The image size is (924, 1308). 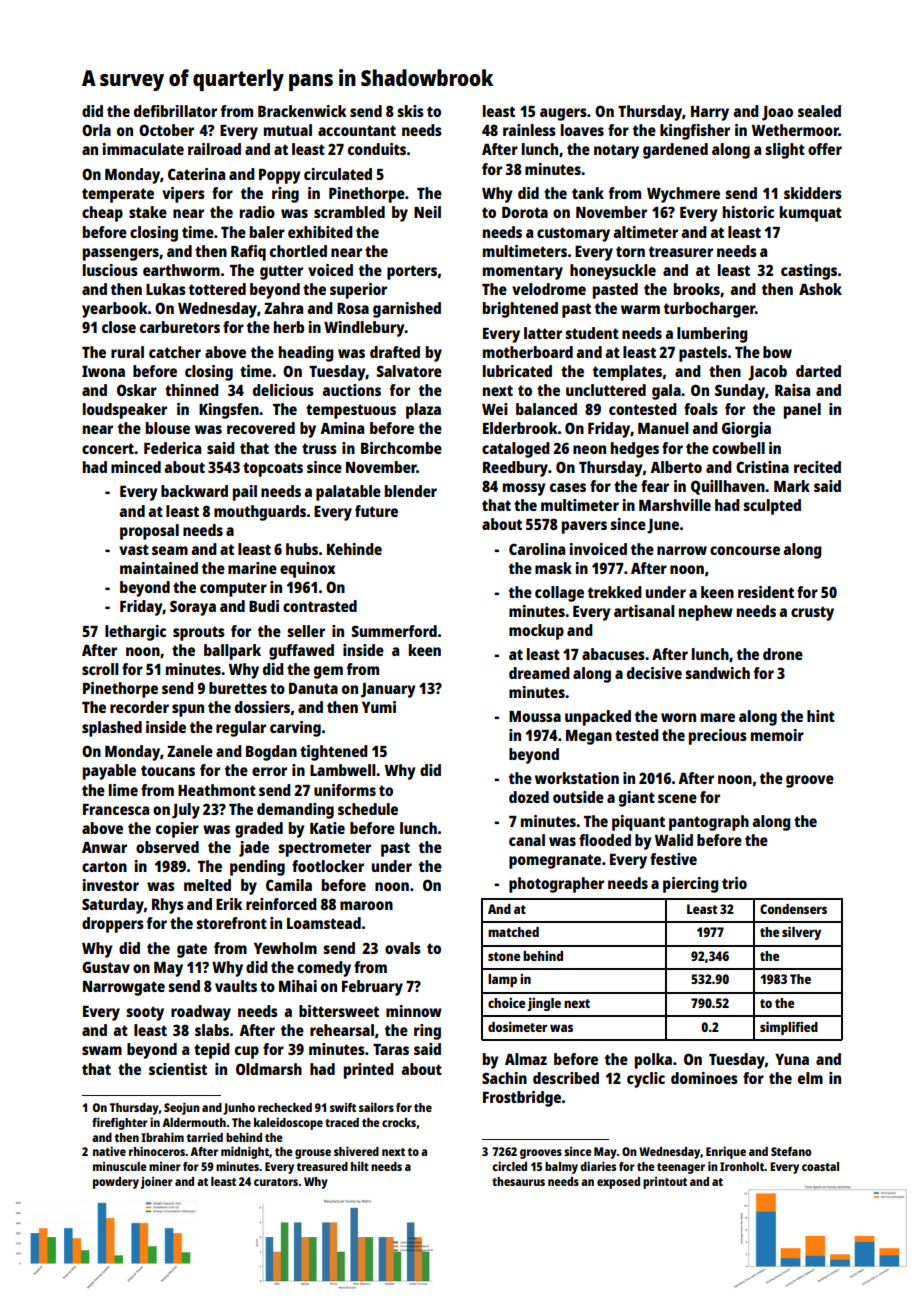 I want to click on balmy, so click(x=561, y=1168).
